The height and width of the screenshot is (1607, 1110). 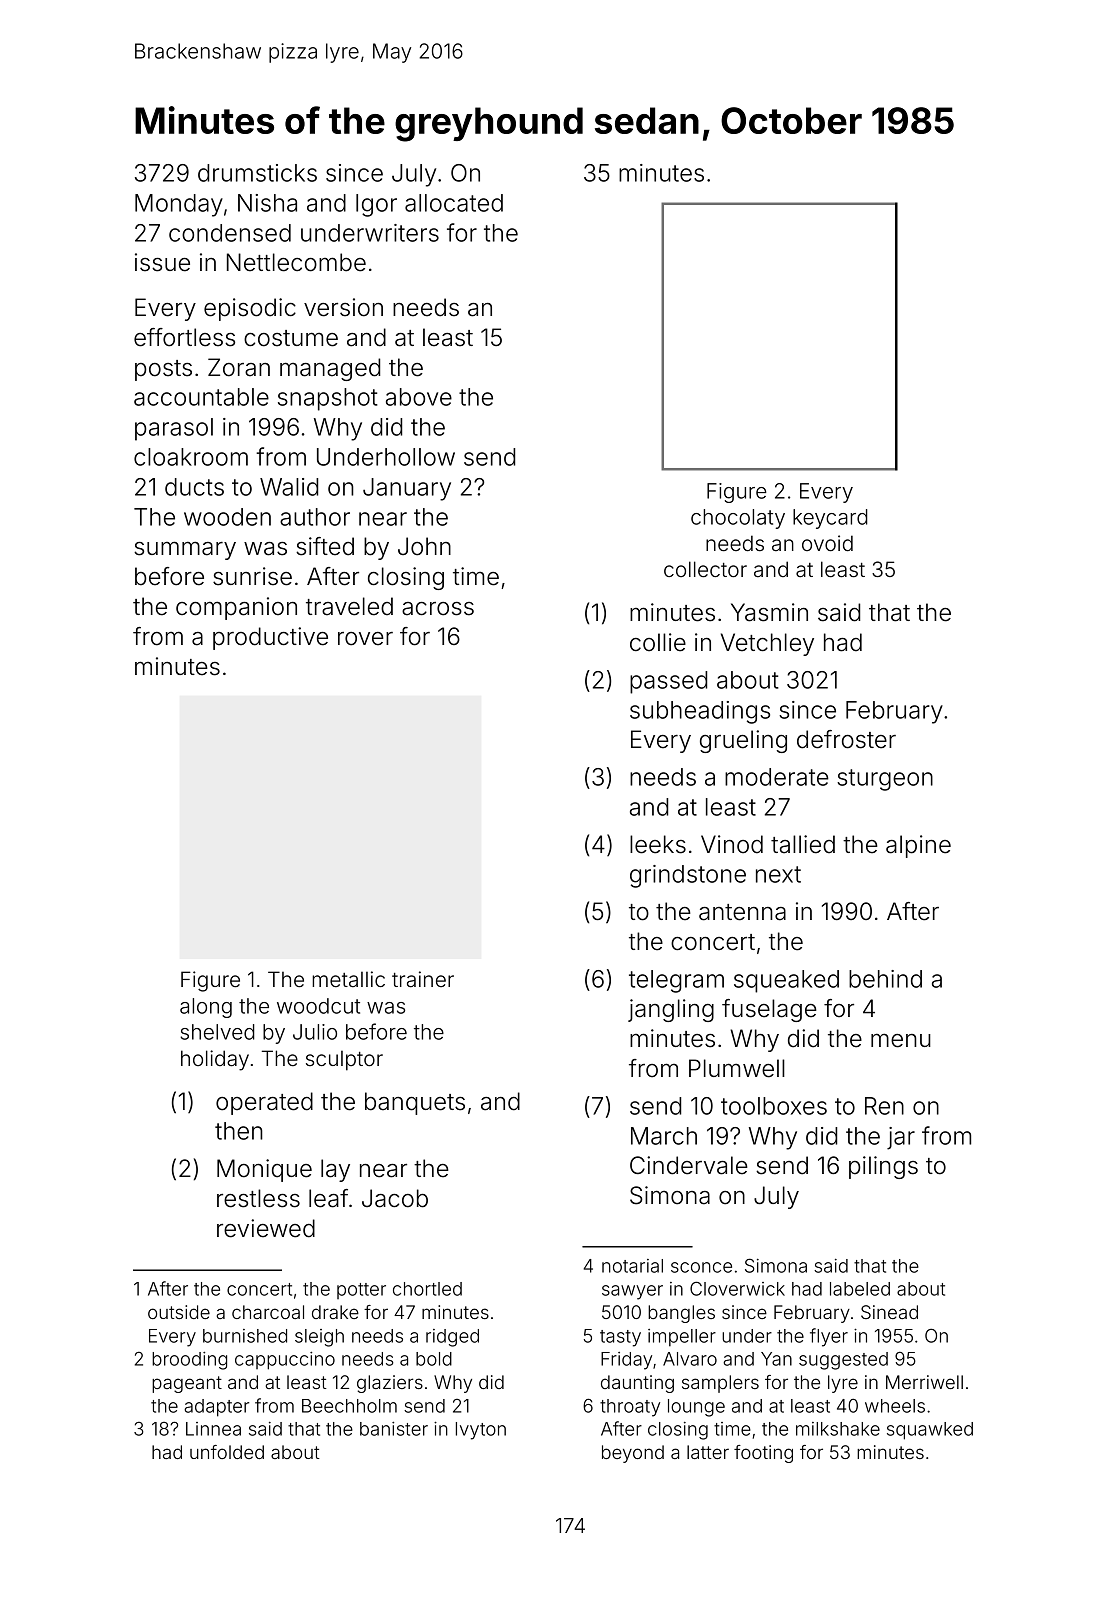 I want to click on chortled, so click(x=427, y=1289).
